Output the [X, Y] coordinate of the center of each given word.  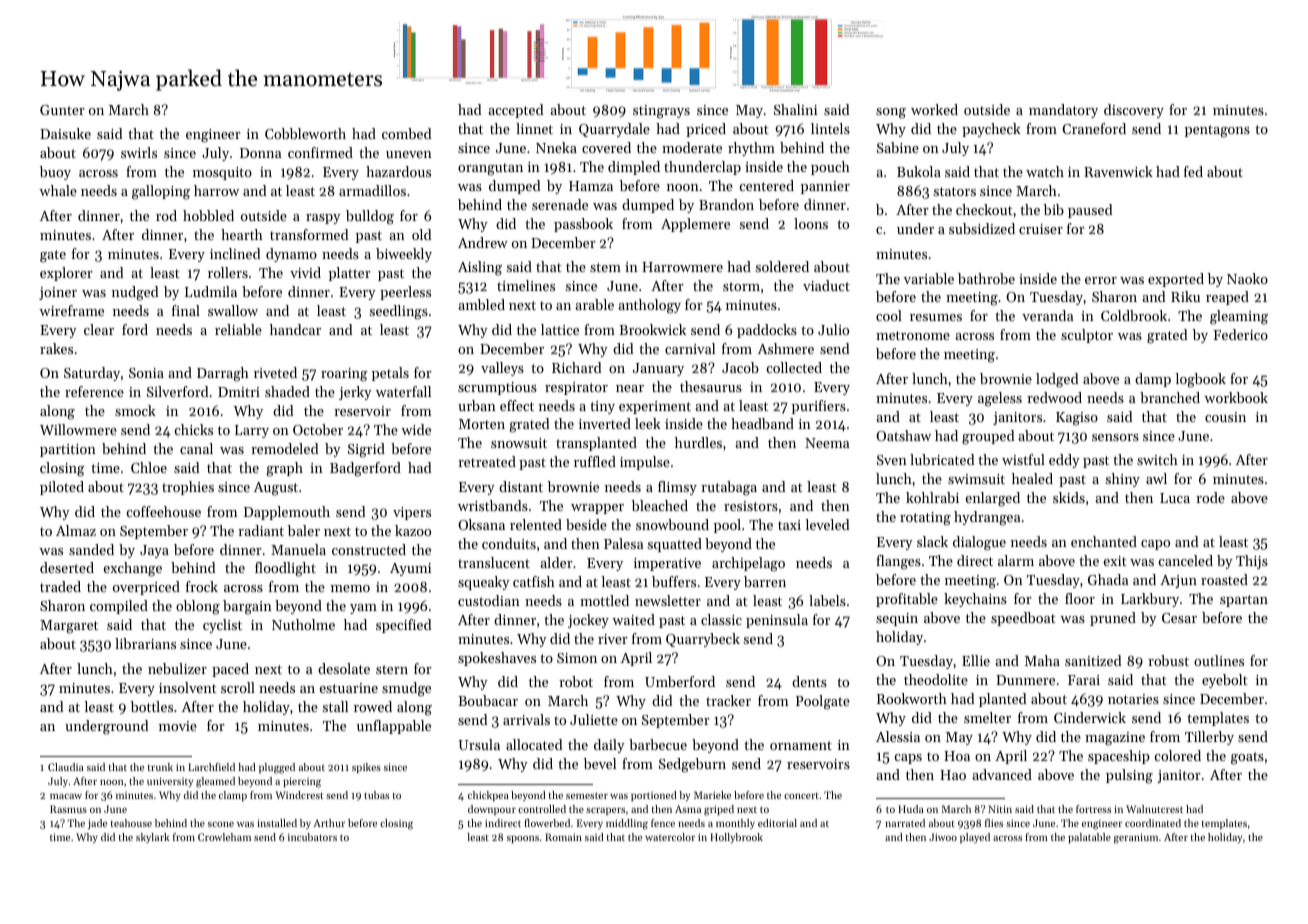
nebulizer [177, 668]
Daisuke [65, 133]
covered [606, 147]
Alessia [898, 736]
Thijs [1252, 562]
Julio [833, 329]
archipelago [748, 564]
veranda [1047, 315]
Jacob [740, 367]
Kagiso [1077, 419]
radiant [261, 530]
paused [1090, 211]
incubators [312, 837]
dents [809, 681]
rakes [56, 348]
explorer [66, 274]
